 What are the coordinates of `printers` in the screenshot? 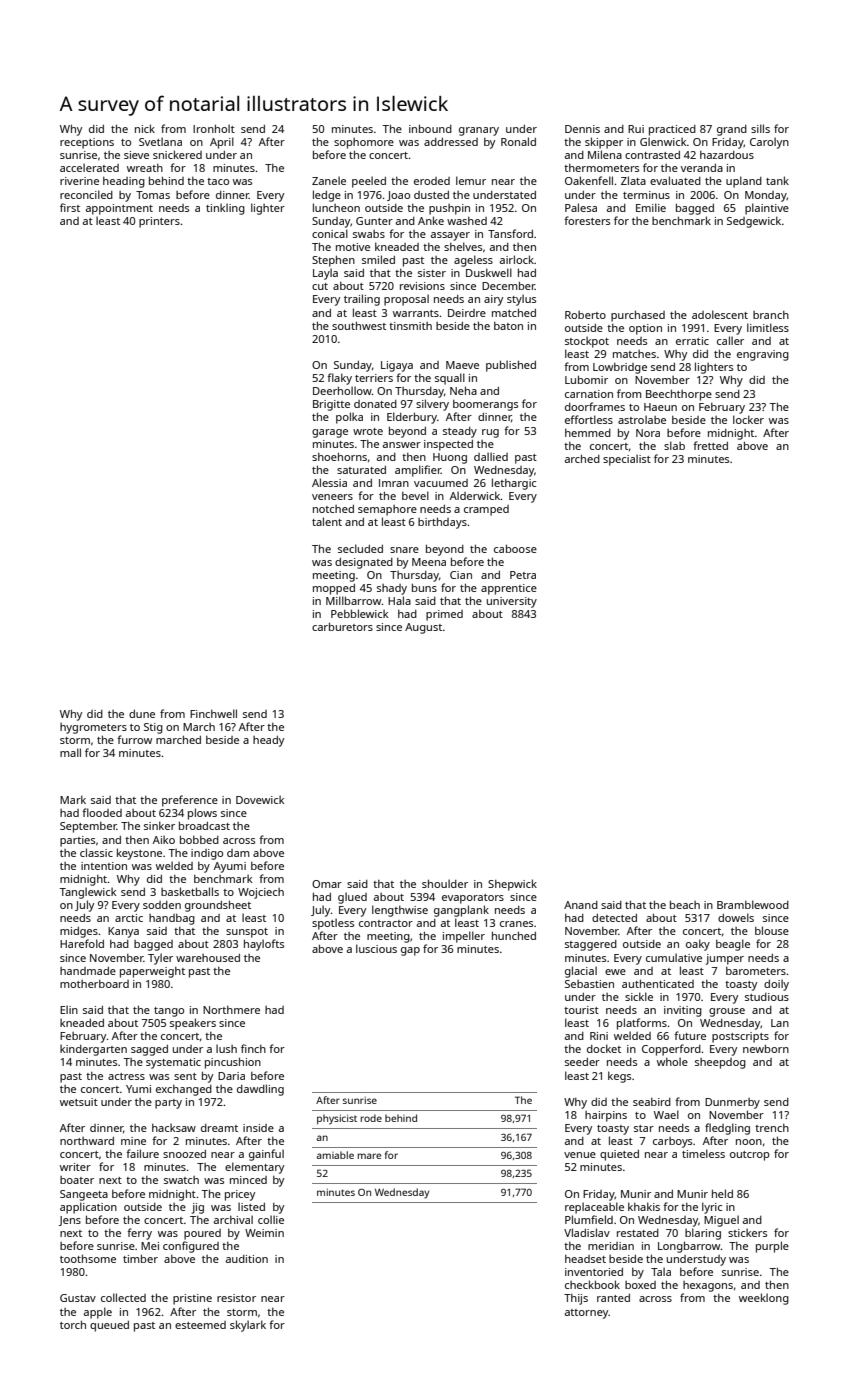 It's located at (159, 222).
